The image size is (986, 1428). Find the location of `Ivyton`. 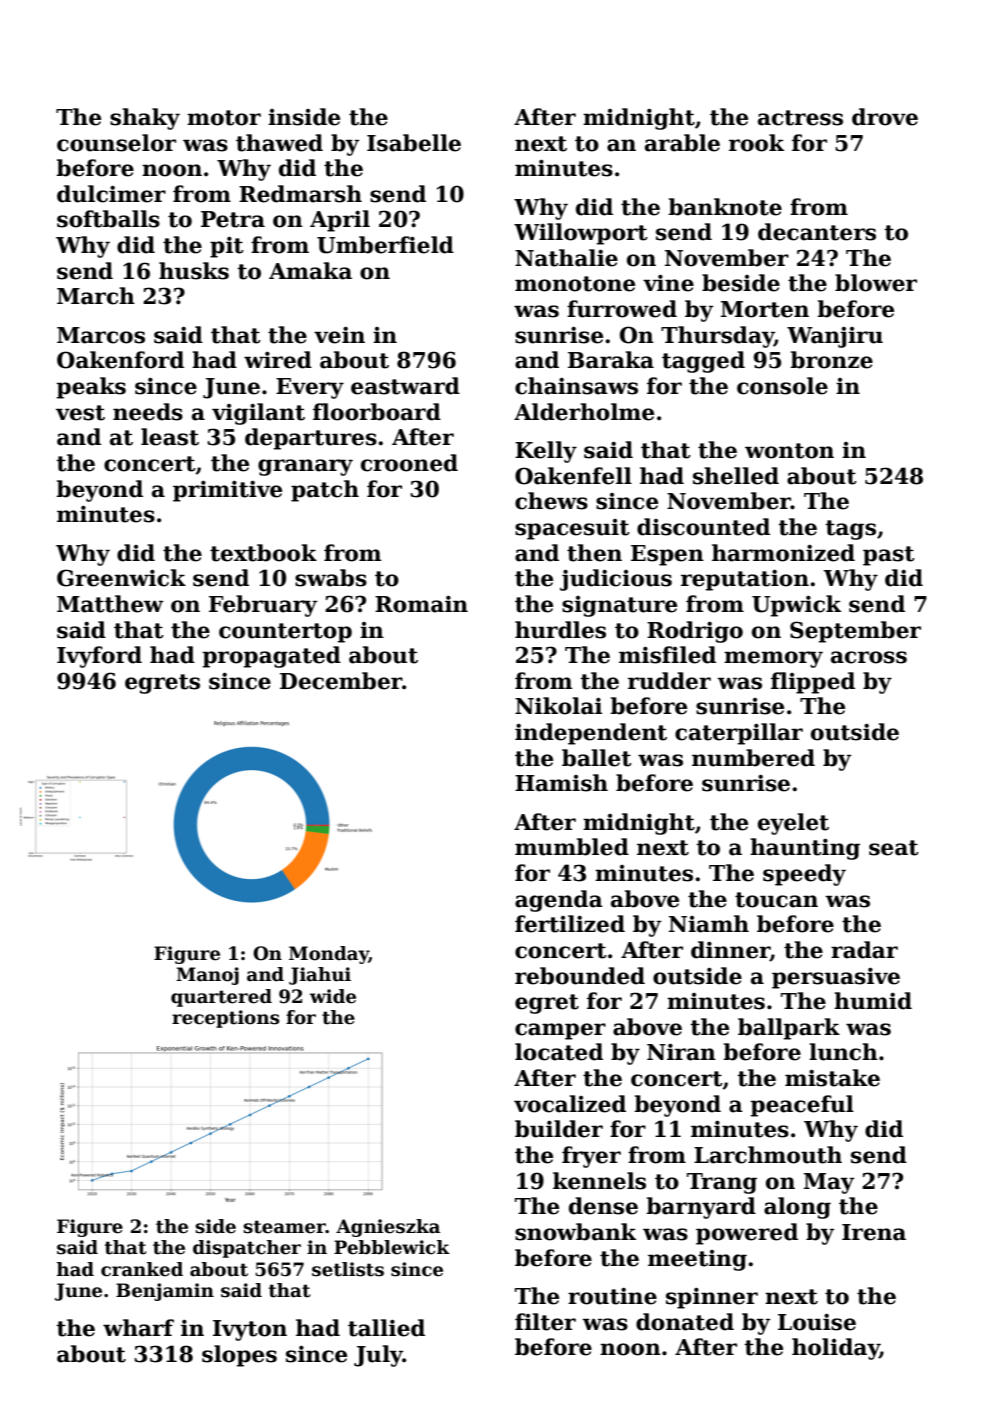

Ivyton is located at coordinates (250, 1330).
